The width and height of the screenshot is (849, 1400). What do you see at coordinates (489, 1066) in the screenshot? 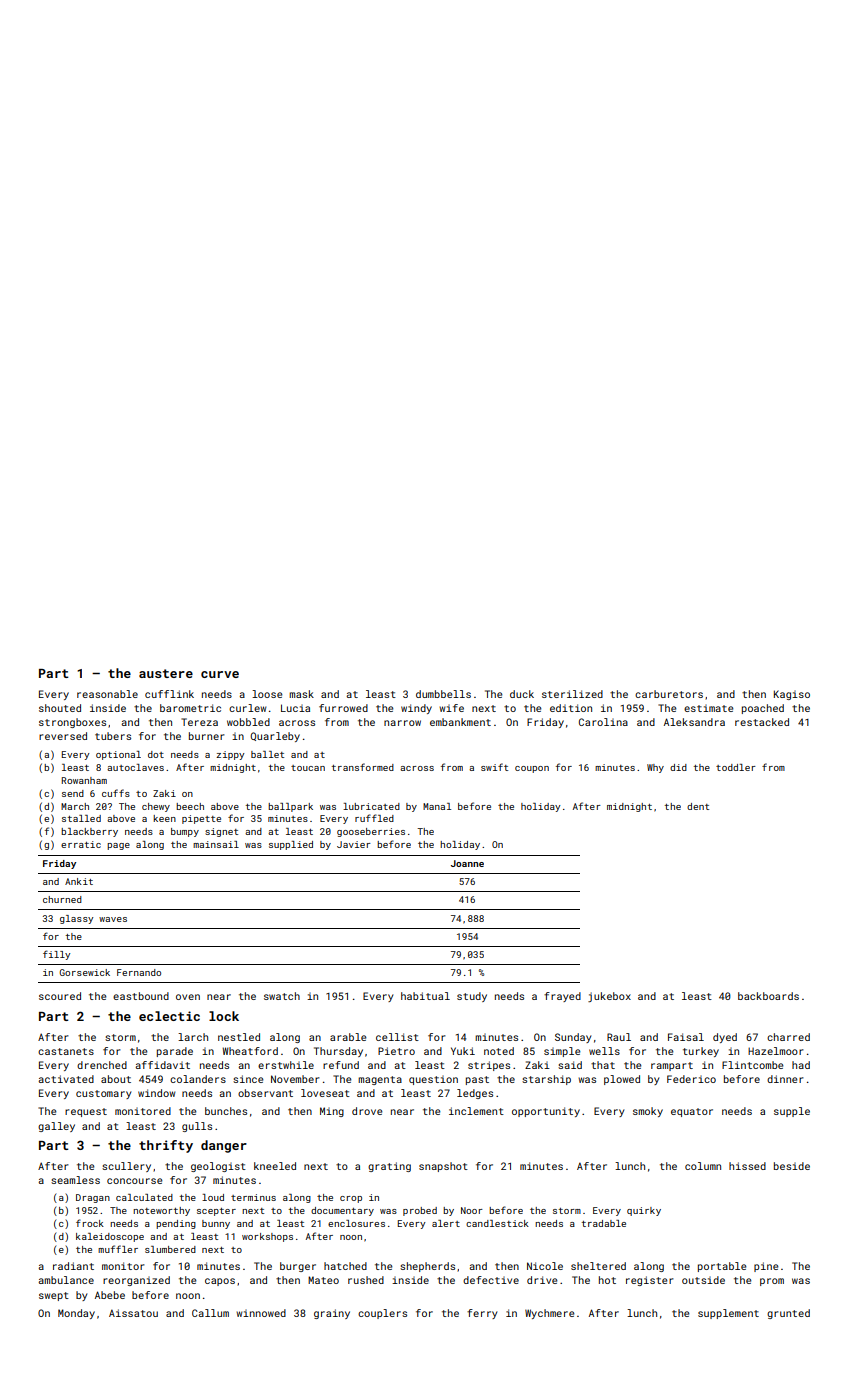
I see `stripes` at bounding box center [489, 1066].
